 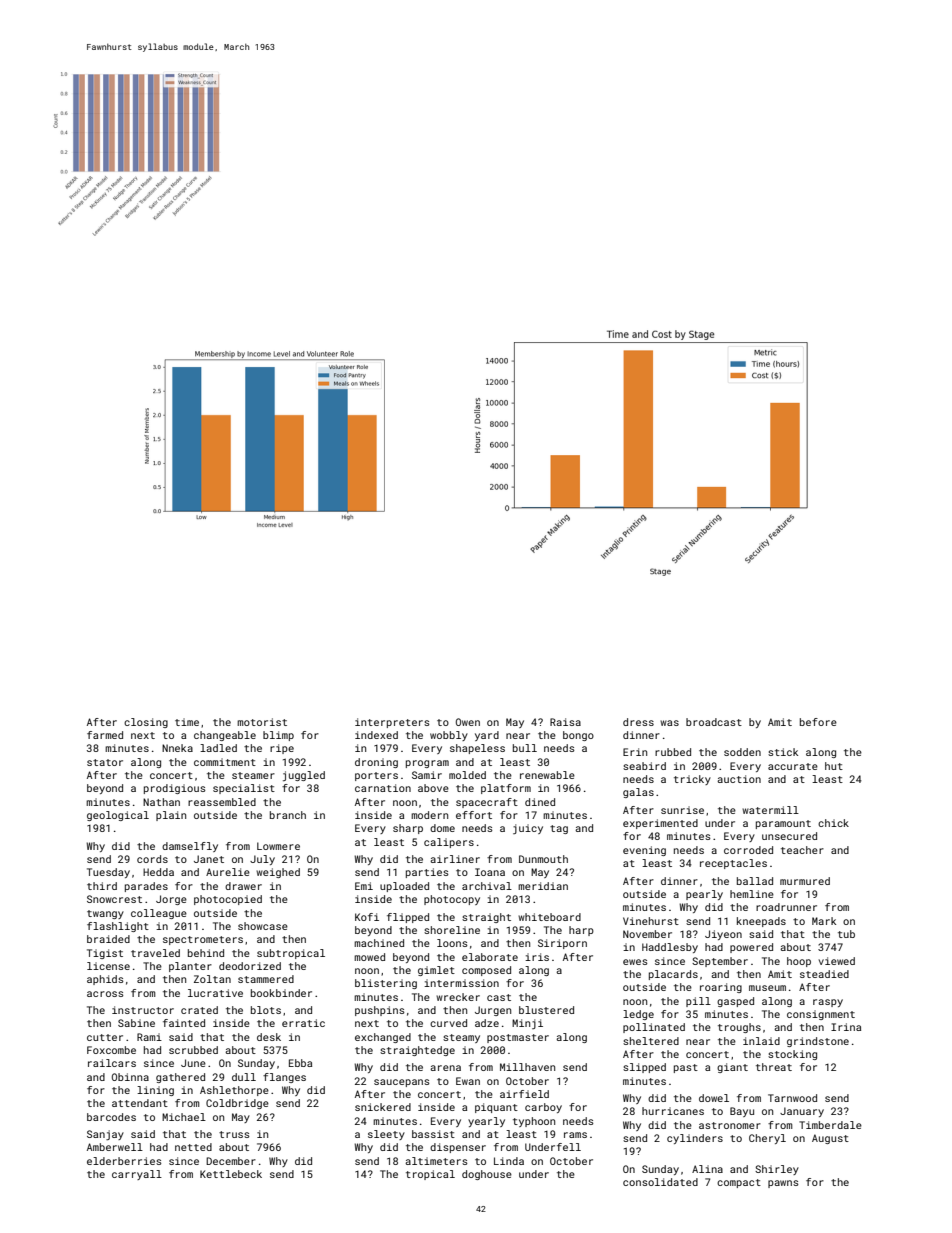 I want to click on raspy, so click(x=828, y=1003).
